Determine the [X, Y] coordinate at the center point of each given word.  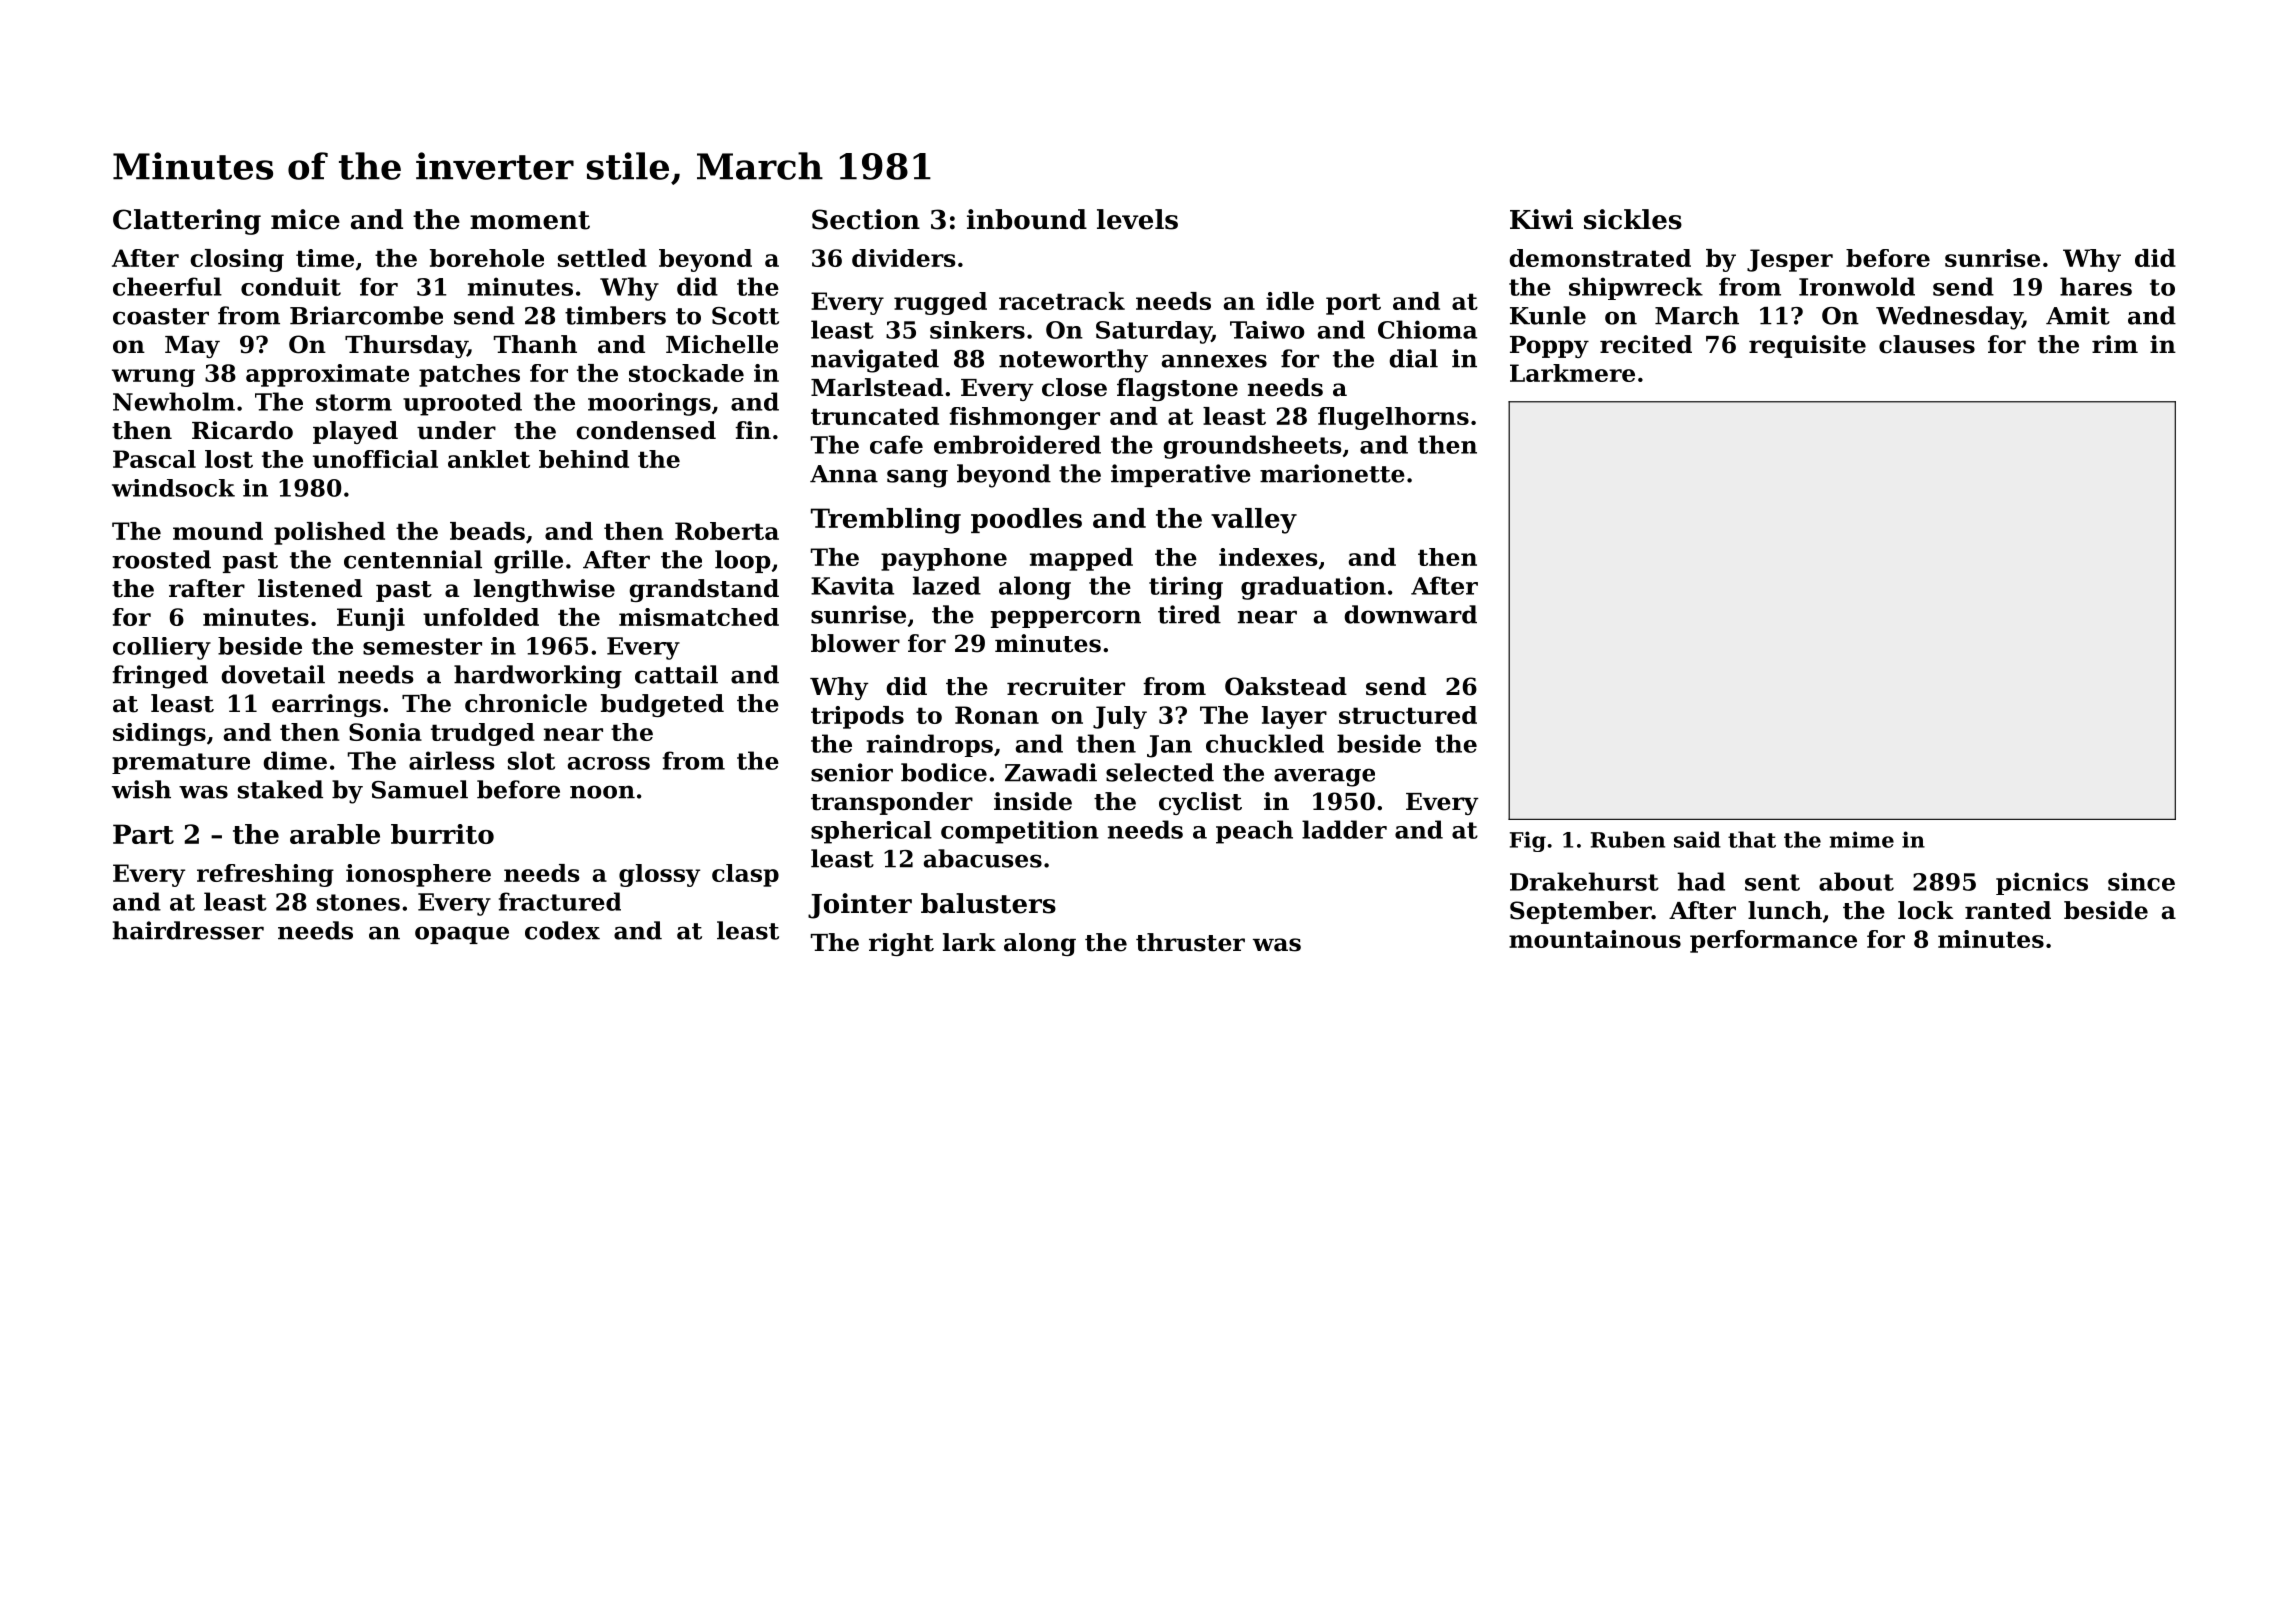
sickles [1633, 219]
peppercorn [1066, 619]
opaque [462, 935]
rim [2115, 344]
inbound [1027, 219]
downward [1410, 614]
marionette [1332, 473]
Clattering [187, 222]
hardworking [538, 677]
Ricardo [242, 430]
